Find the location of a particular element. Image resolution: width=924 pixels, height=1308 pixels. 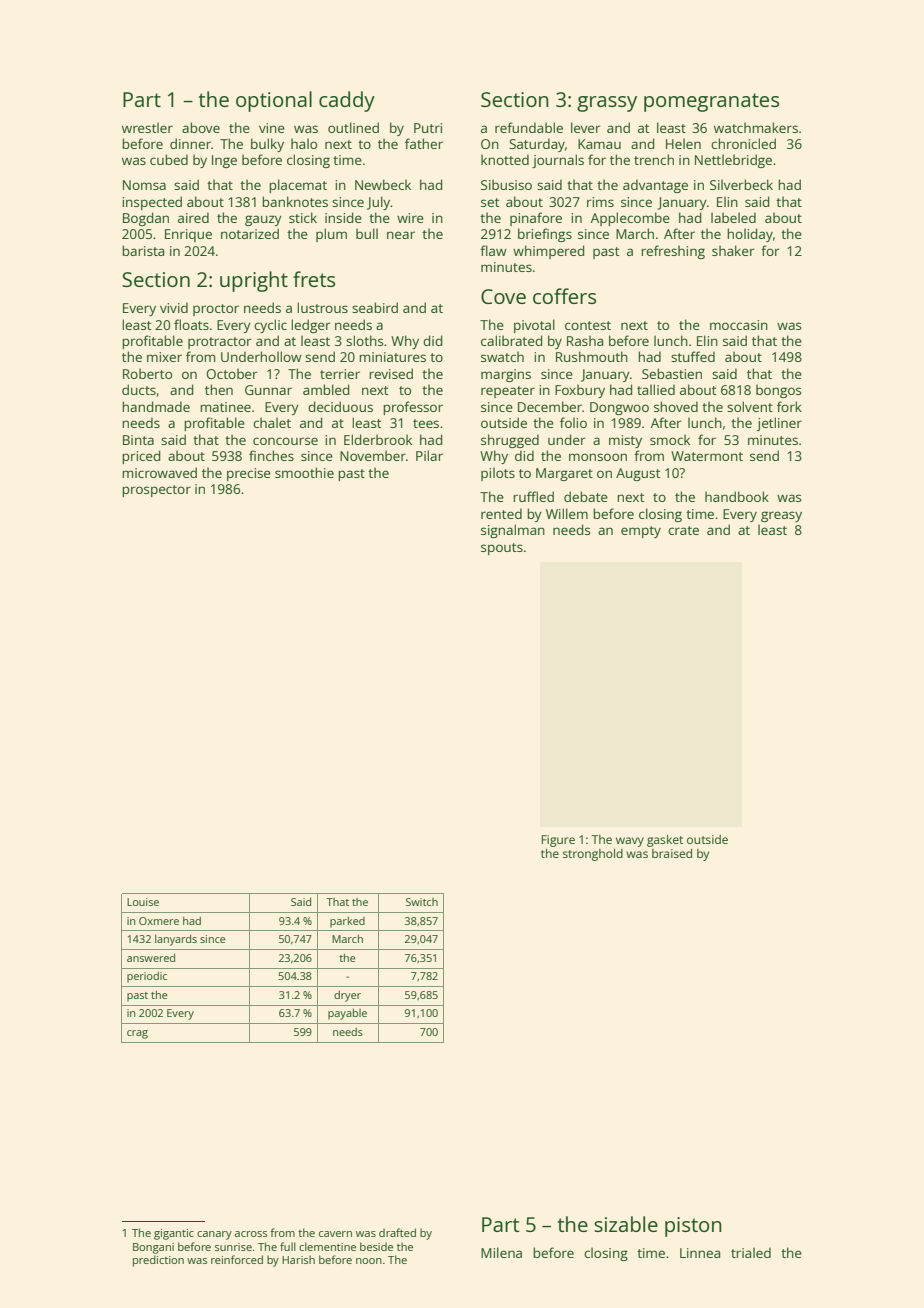

shaker is located at coordinates (733, 250).
